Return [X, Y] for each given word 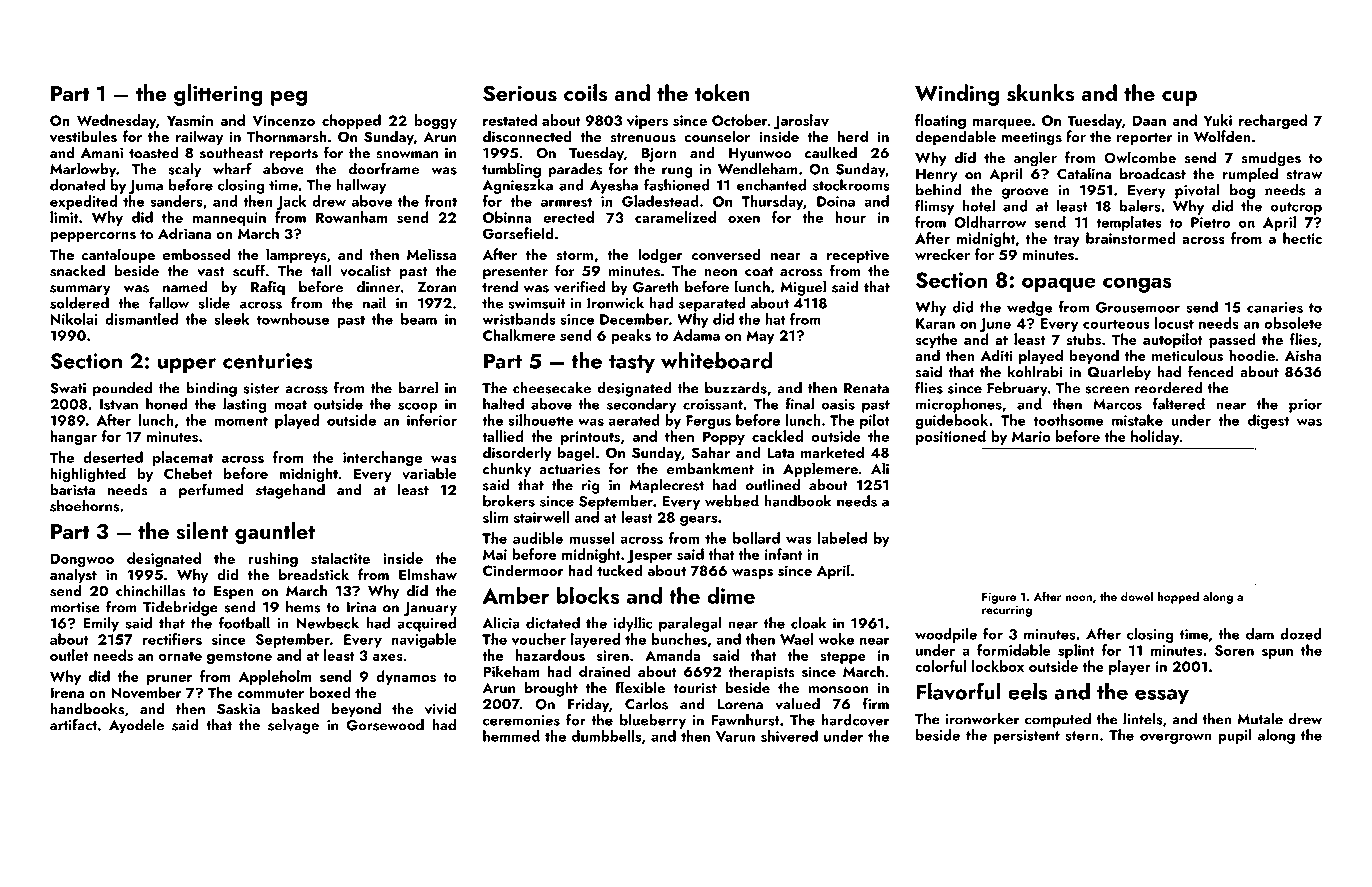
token [722, 92]
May [760, 337]
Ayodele [136, 726]
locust [1174, 323]
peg [289, 98]
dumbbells [606, 736]
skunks [1040, 93]
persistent [1026, 737]
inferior [432, 420]
